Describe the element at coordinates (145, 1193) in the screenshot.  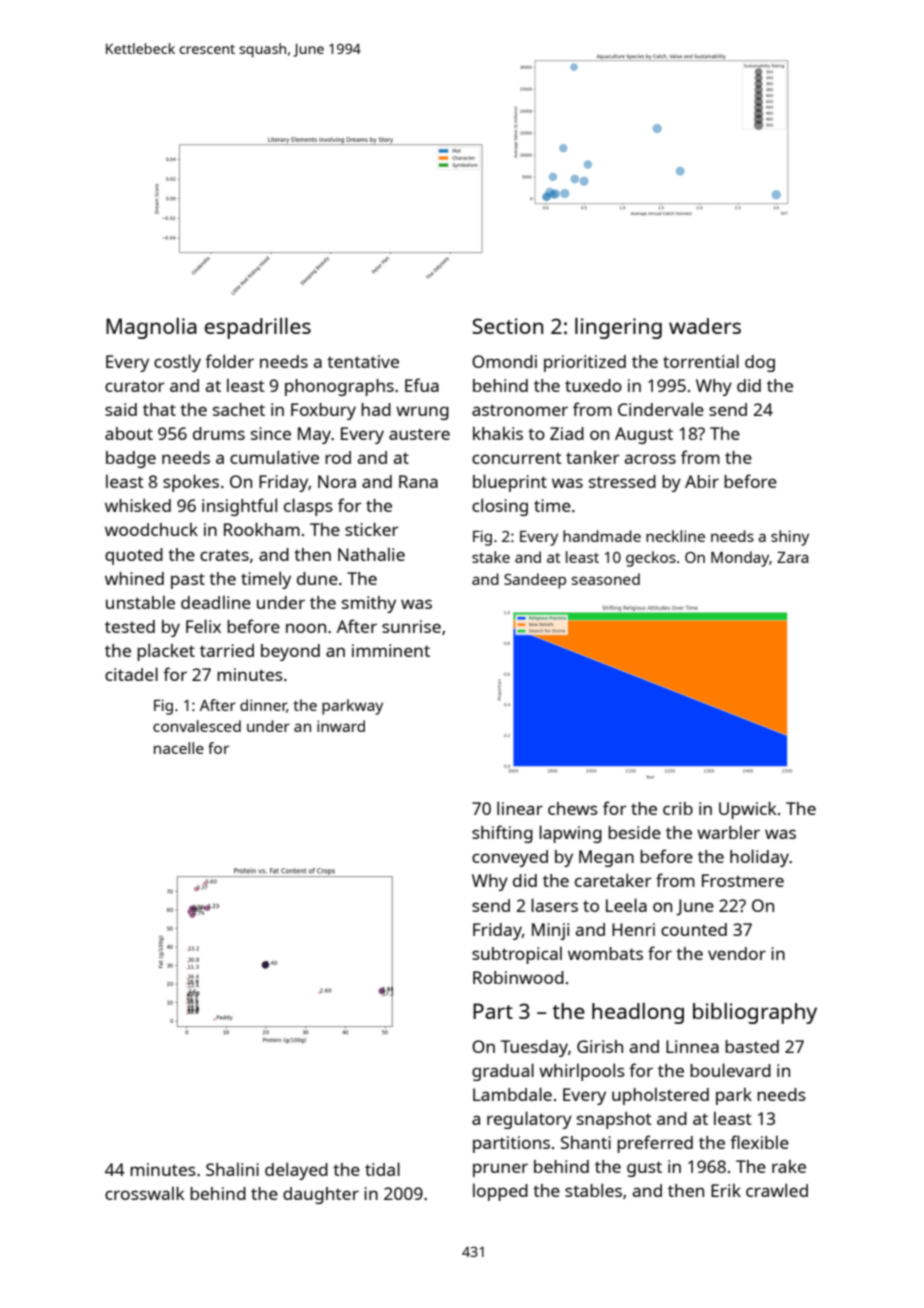
I see `crosswalk` at that location.
